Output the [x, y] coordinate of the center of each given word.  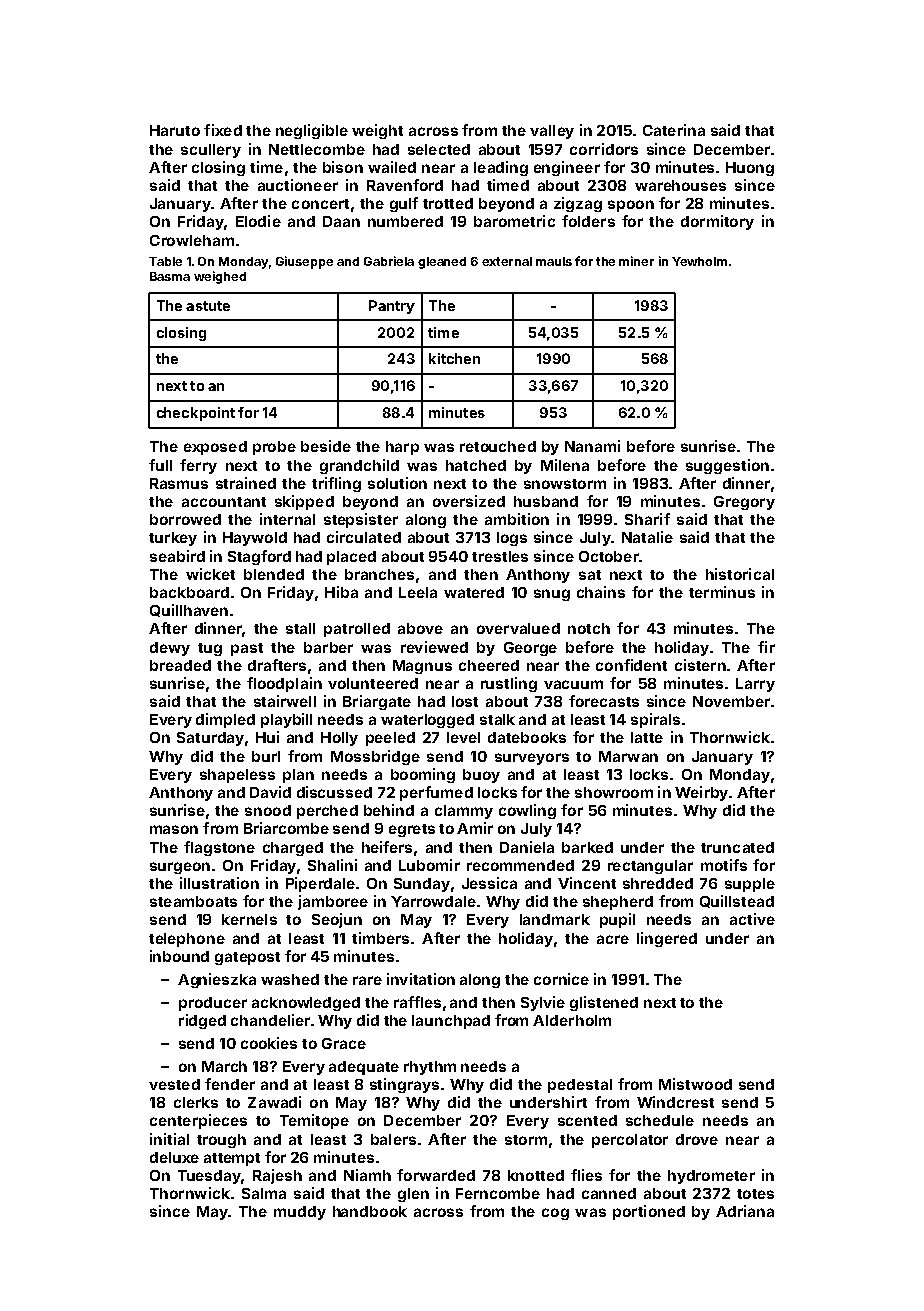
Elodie [258, 221]
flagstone [219, 848]
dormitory [717, 222]
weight [377, 131]
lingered [667, 939]
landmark [555, 919]
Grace [344, 1043]
